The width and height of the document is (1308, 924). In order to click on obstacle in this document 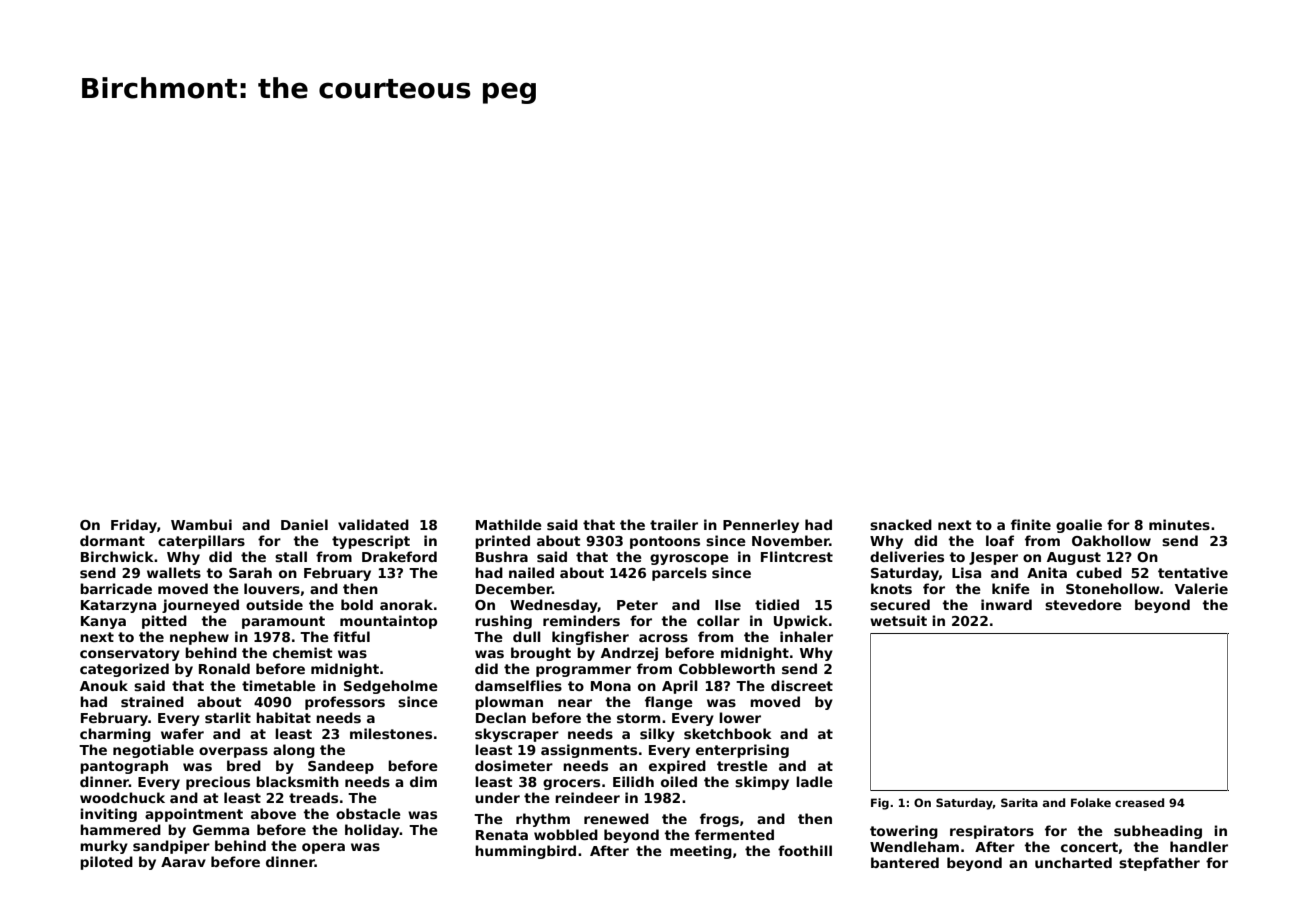, I will do `click(368, 813)`.
